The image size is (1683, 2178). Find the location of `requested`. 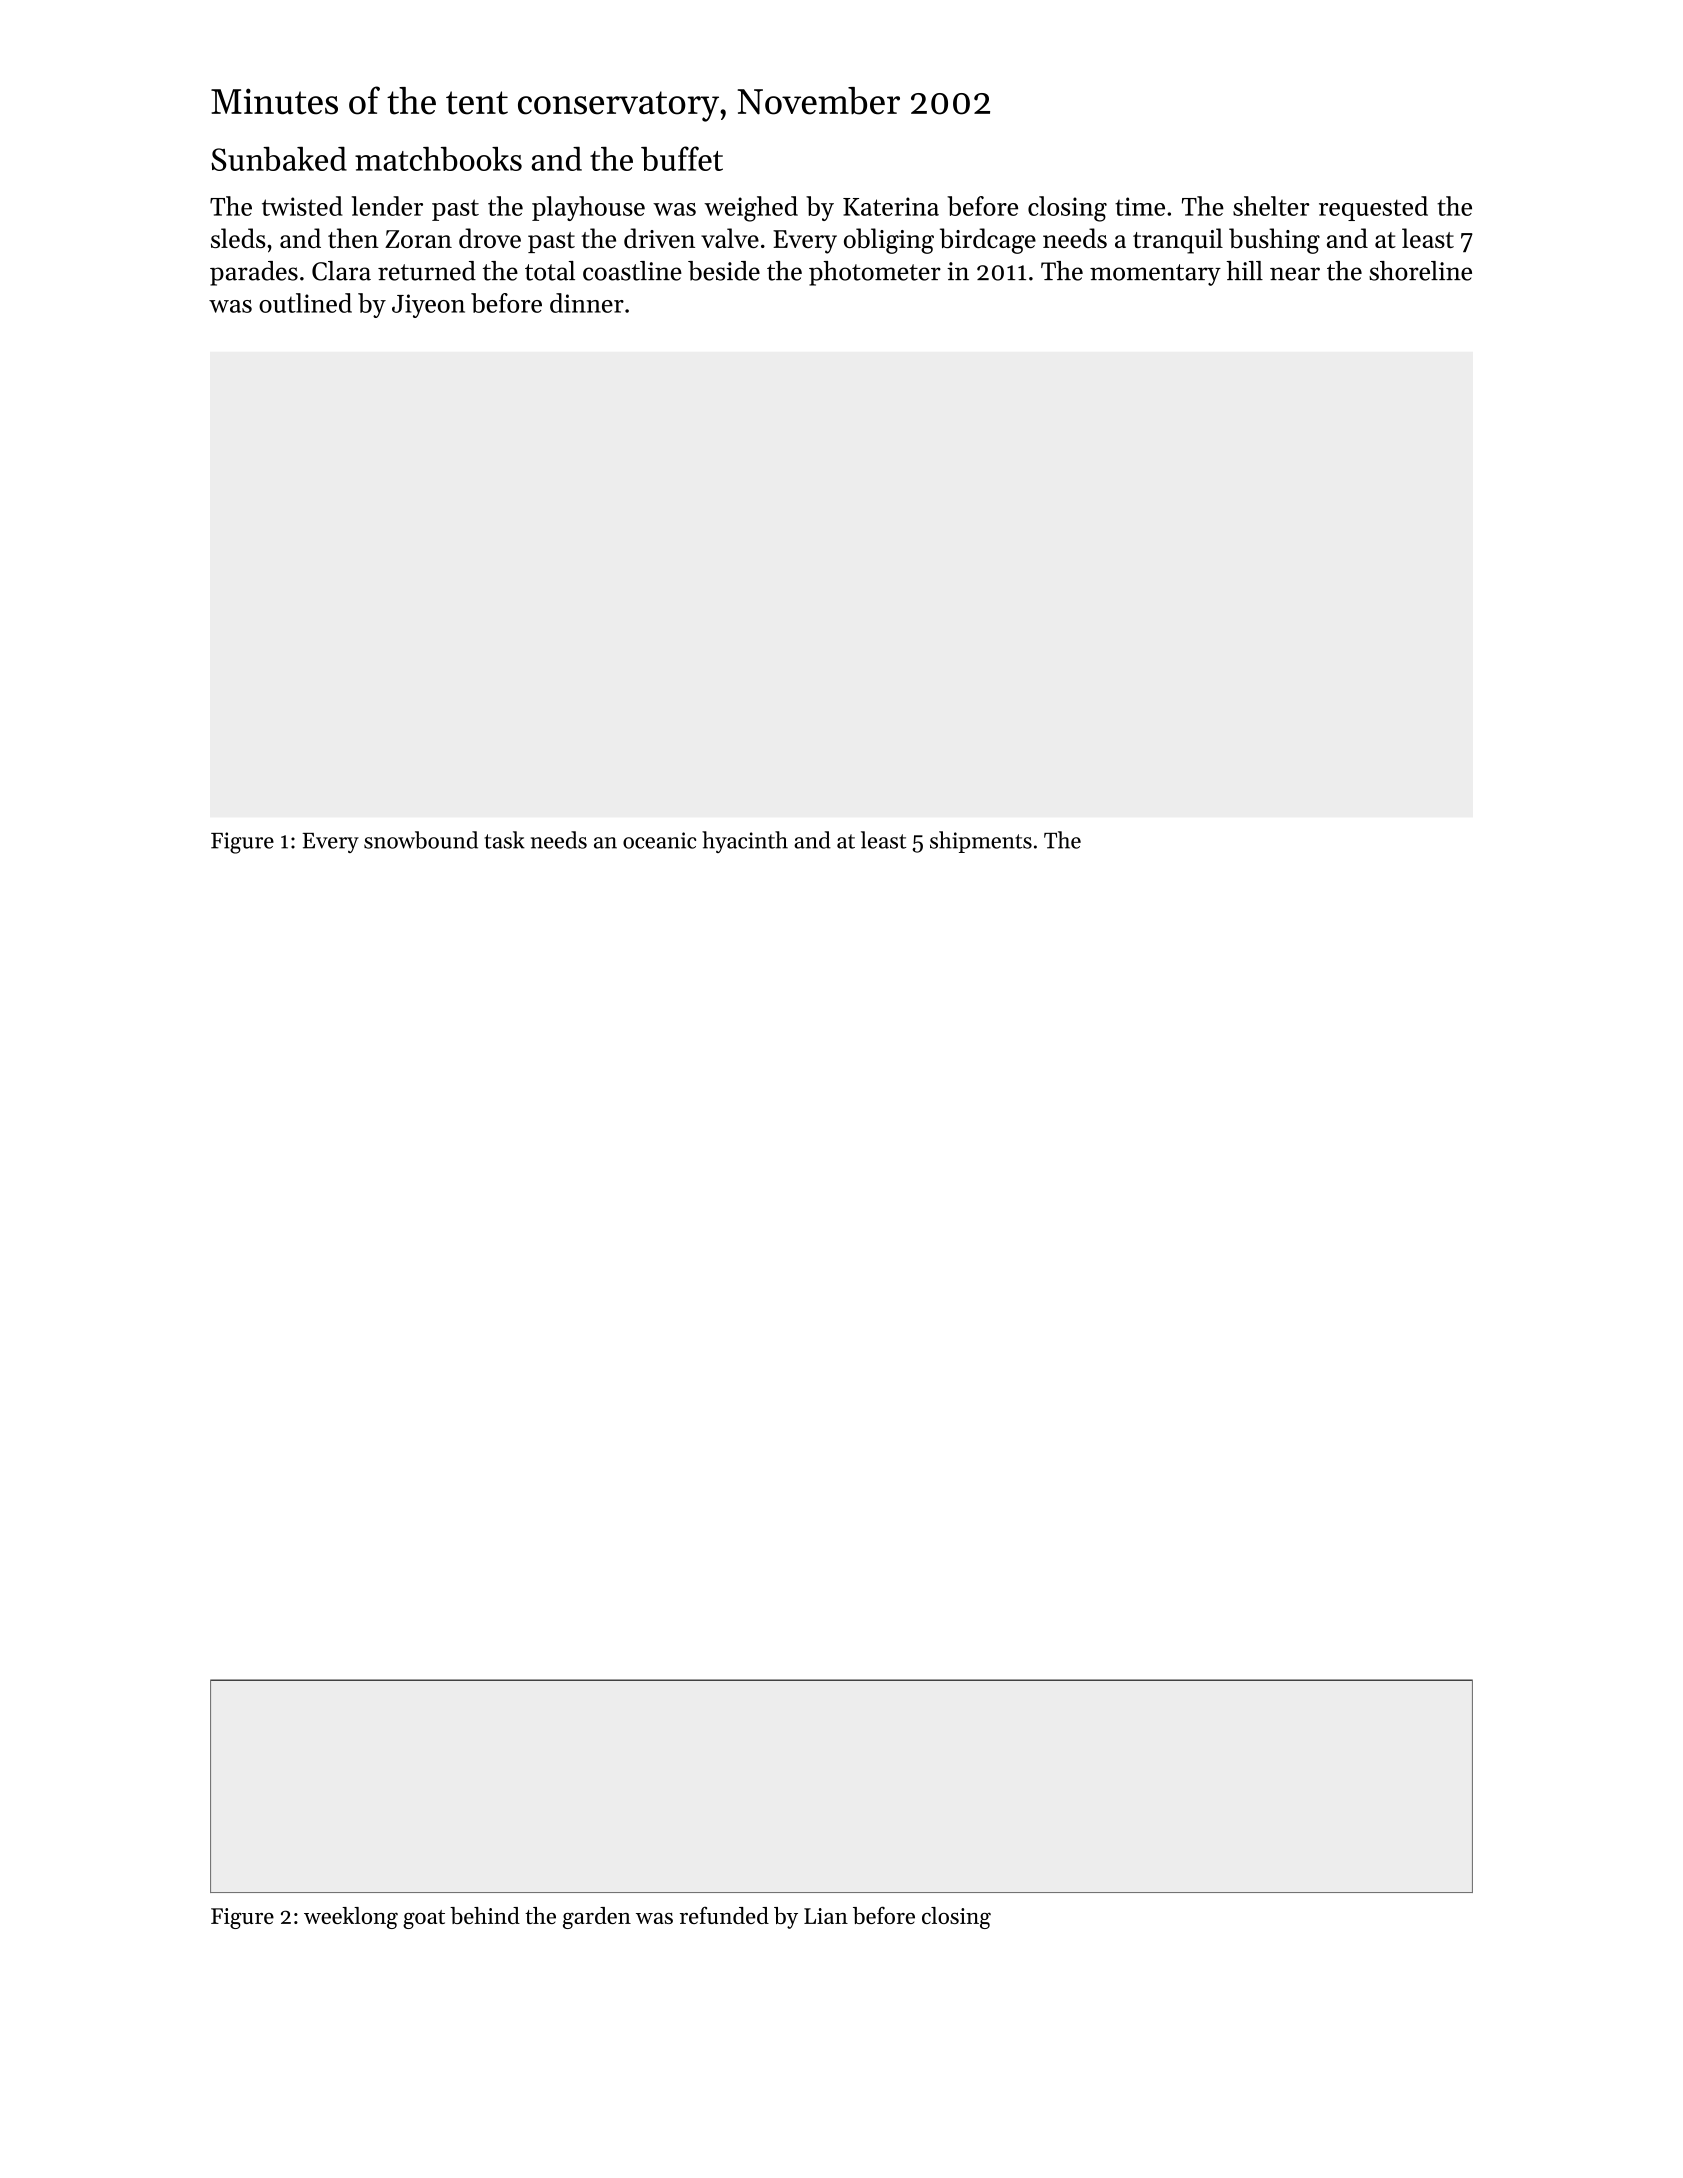

requested is located at coordinates (1373, 208).
